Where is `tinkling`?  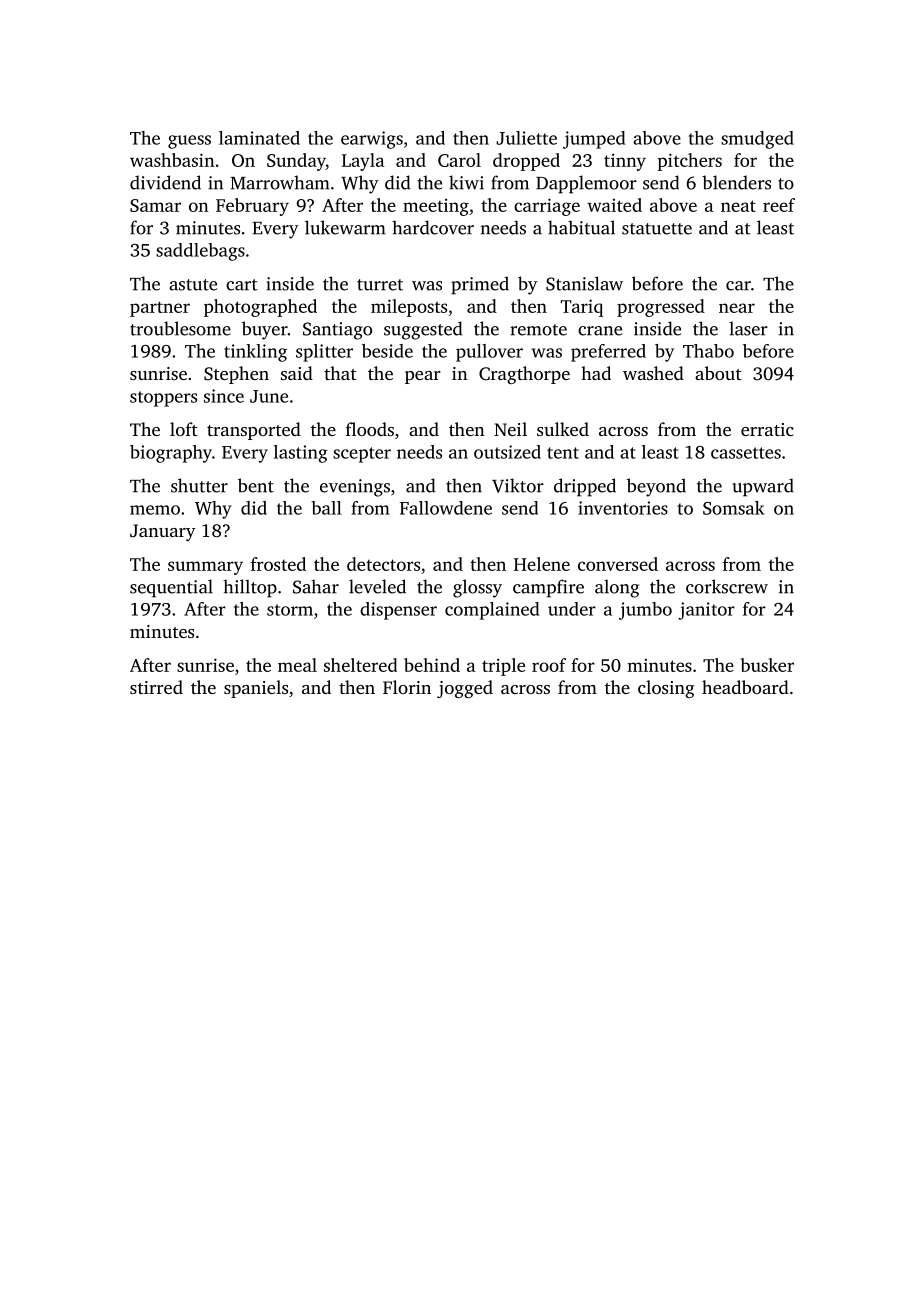
tinkling is located at coordinates (255, 353).
